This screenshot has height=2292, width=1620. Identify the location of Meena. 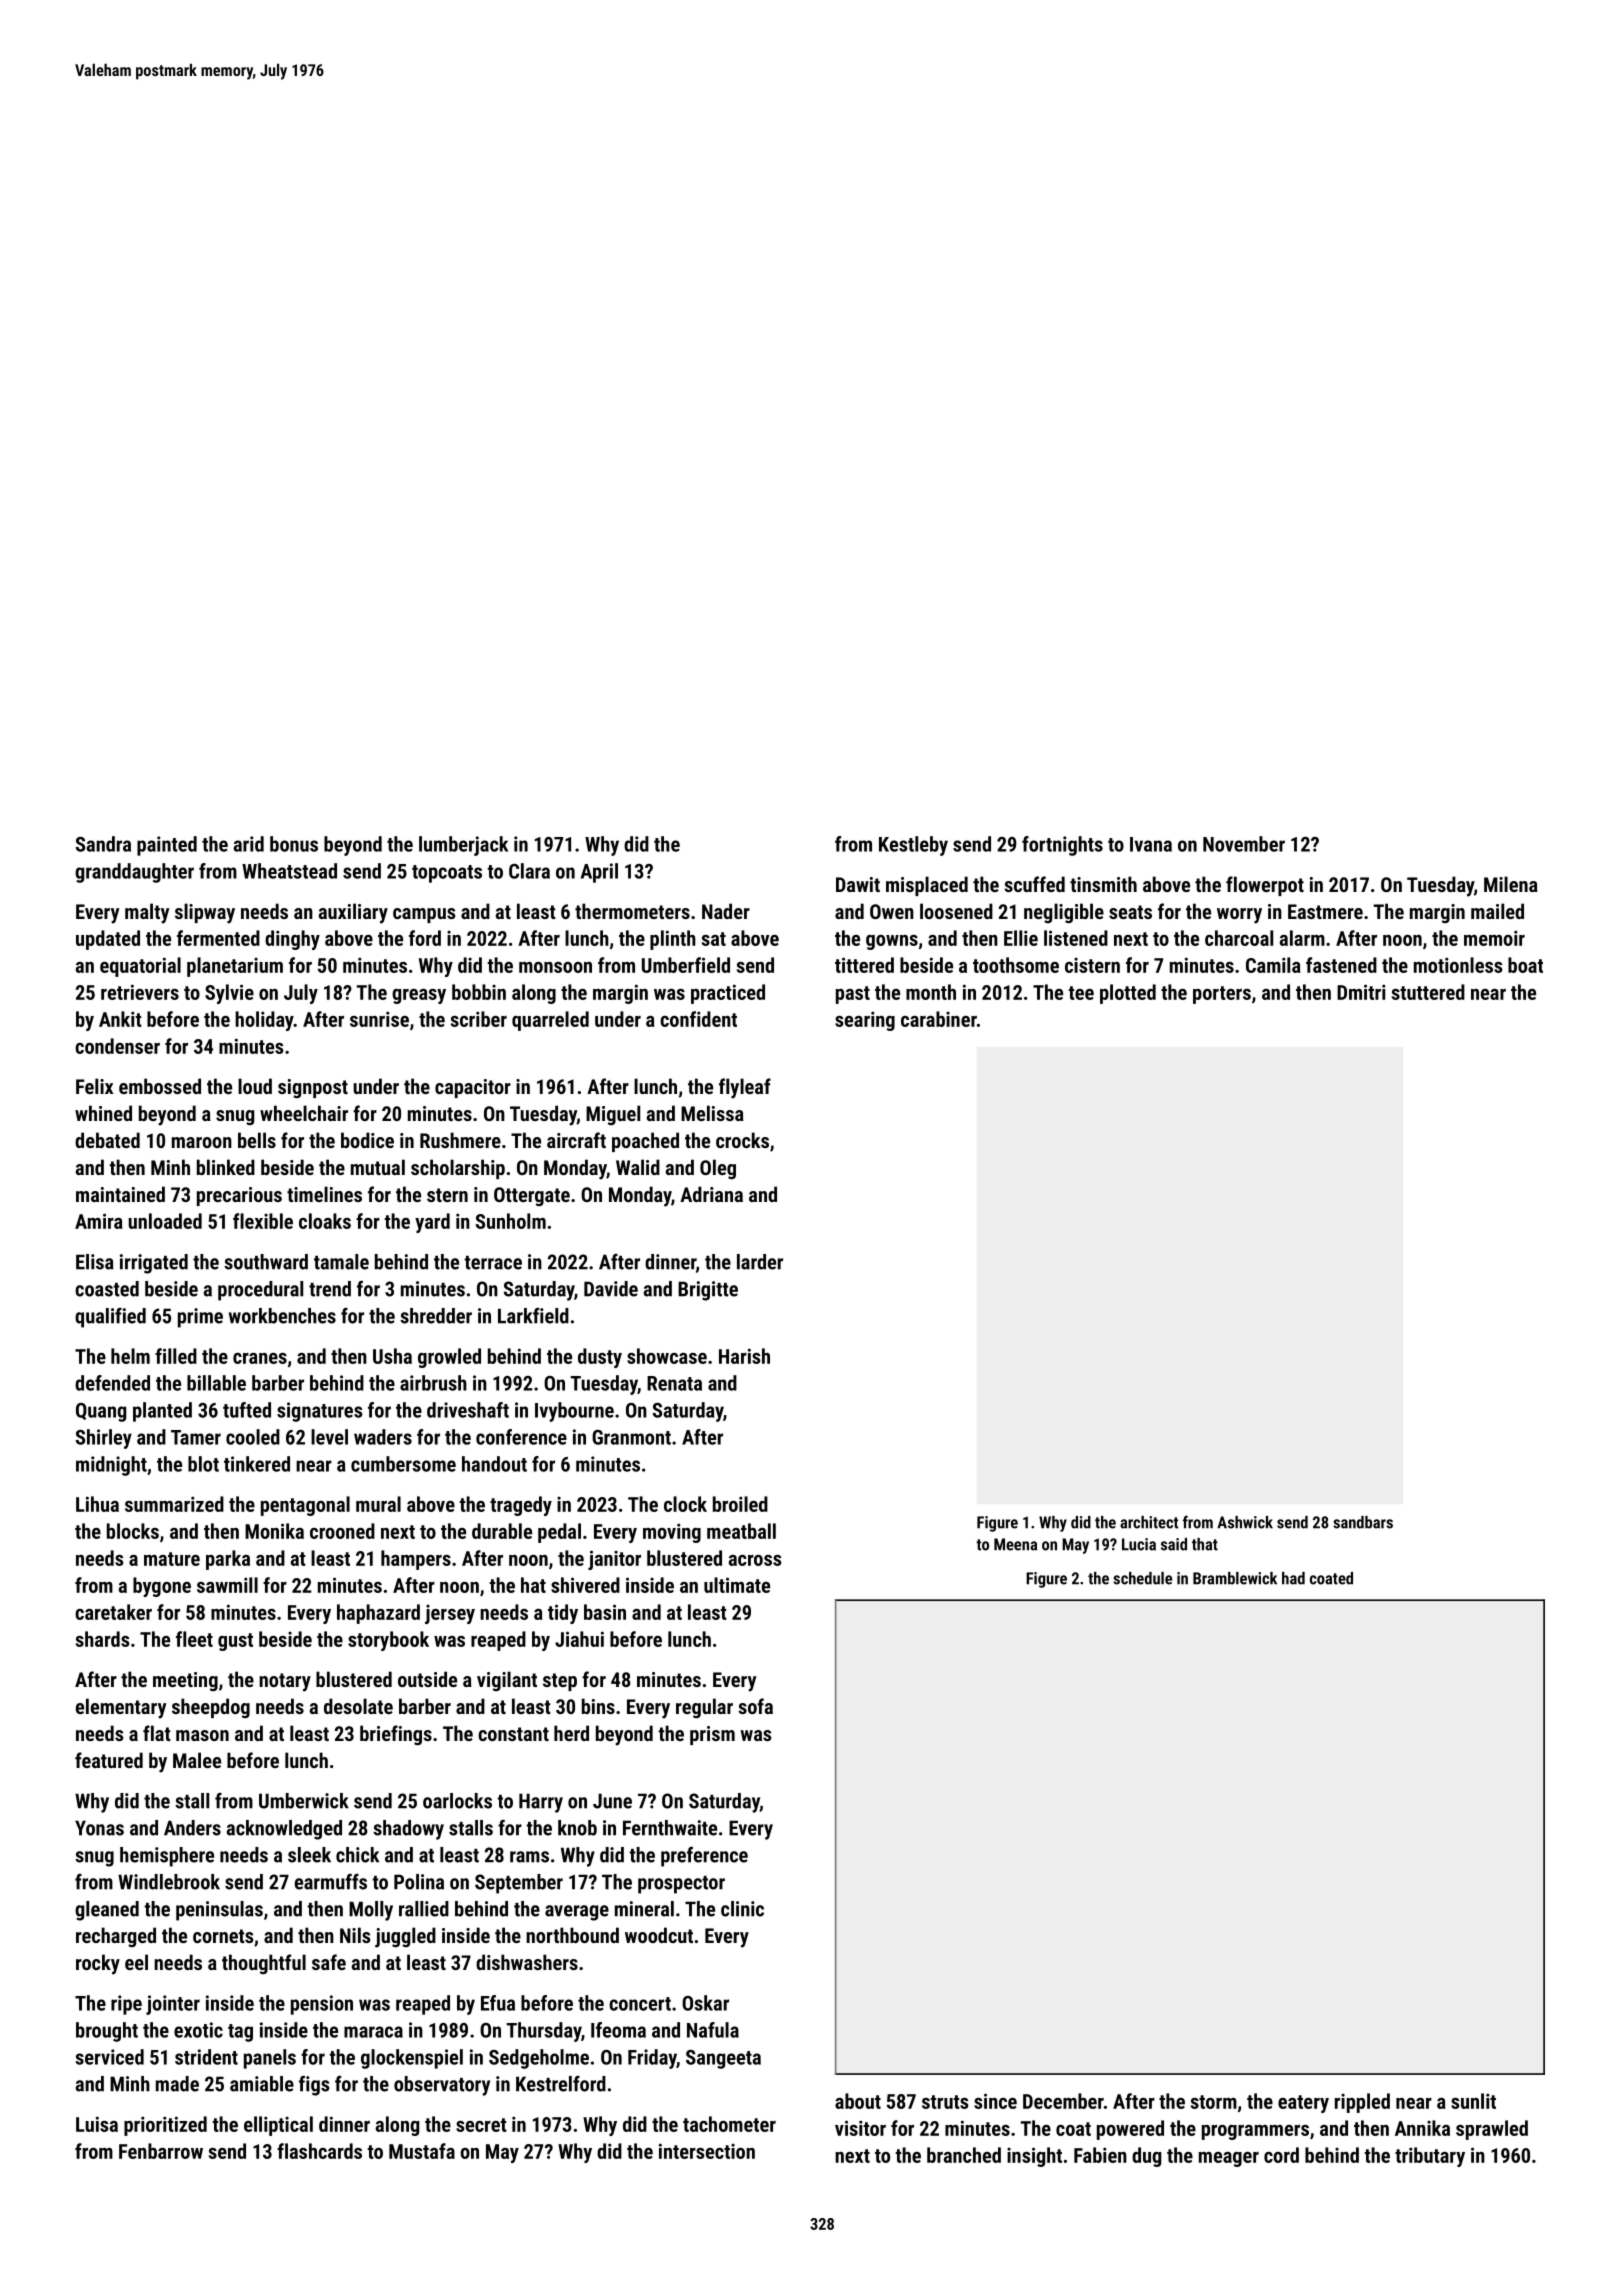
(1015, 1544).
